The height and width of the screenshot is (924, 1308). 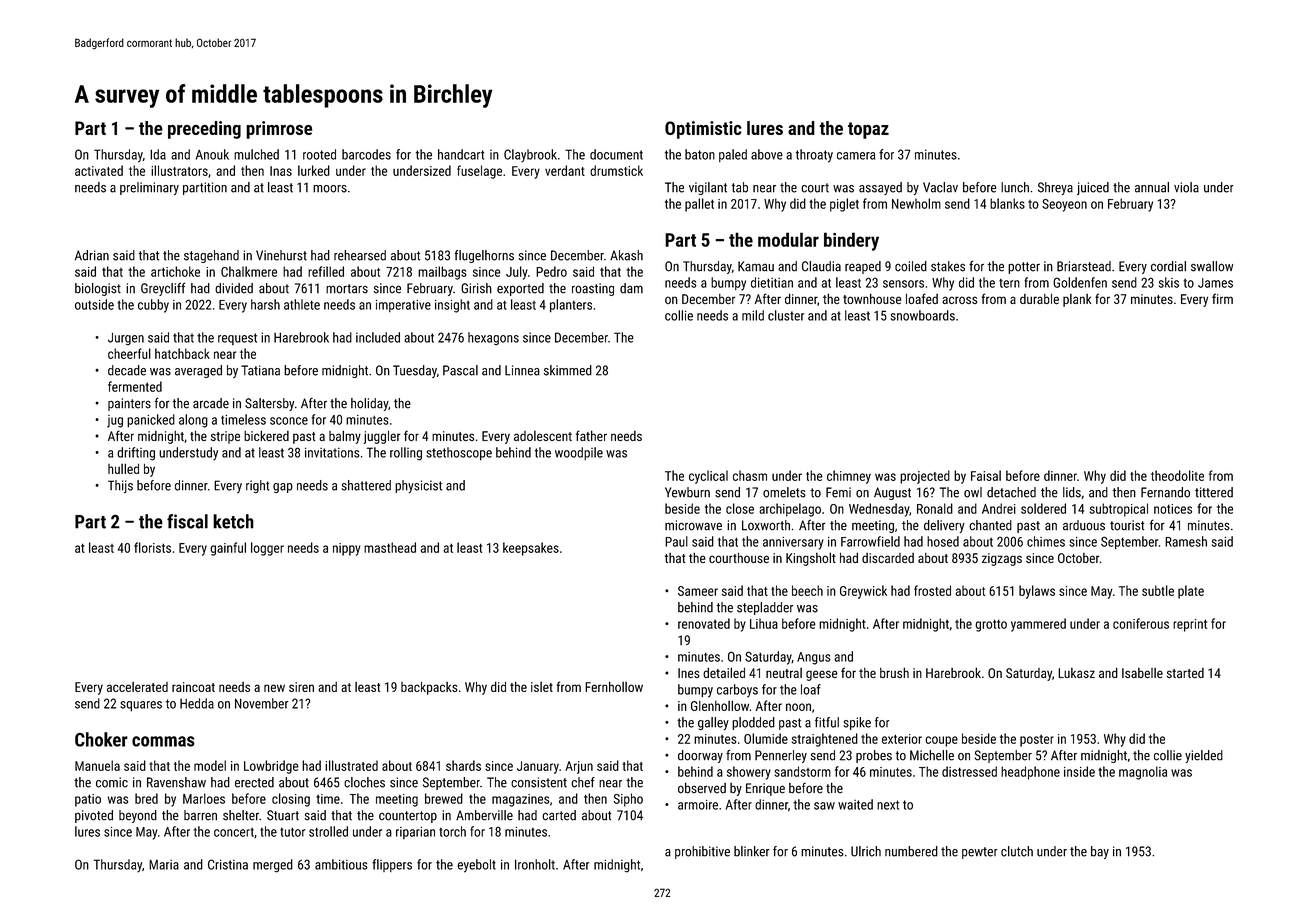 I want to click on Sameer, so click(x=698, y=591).
